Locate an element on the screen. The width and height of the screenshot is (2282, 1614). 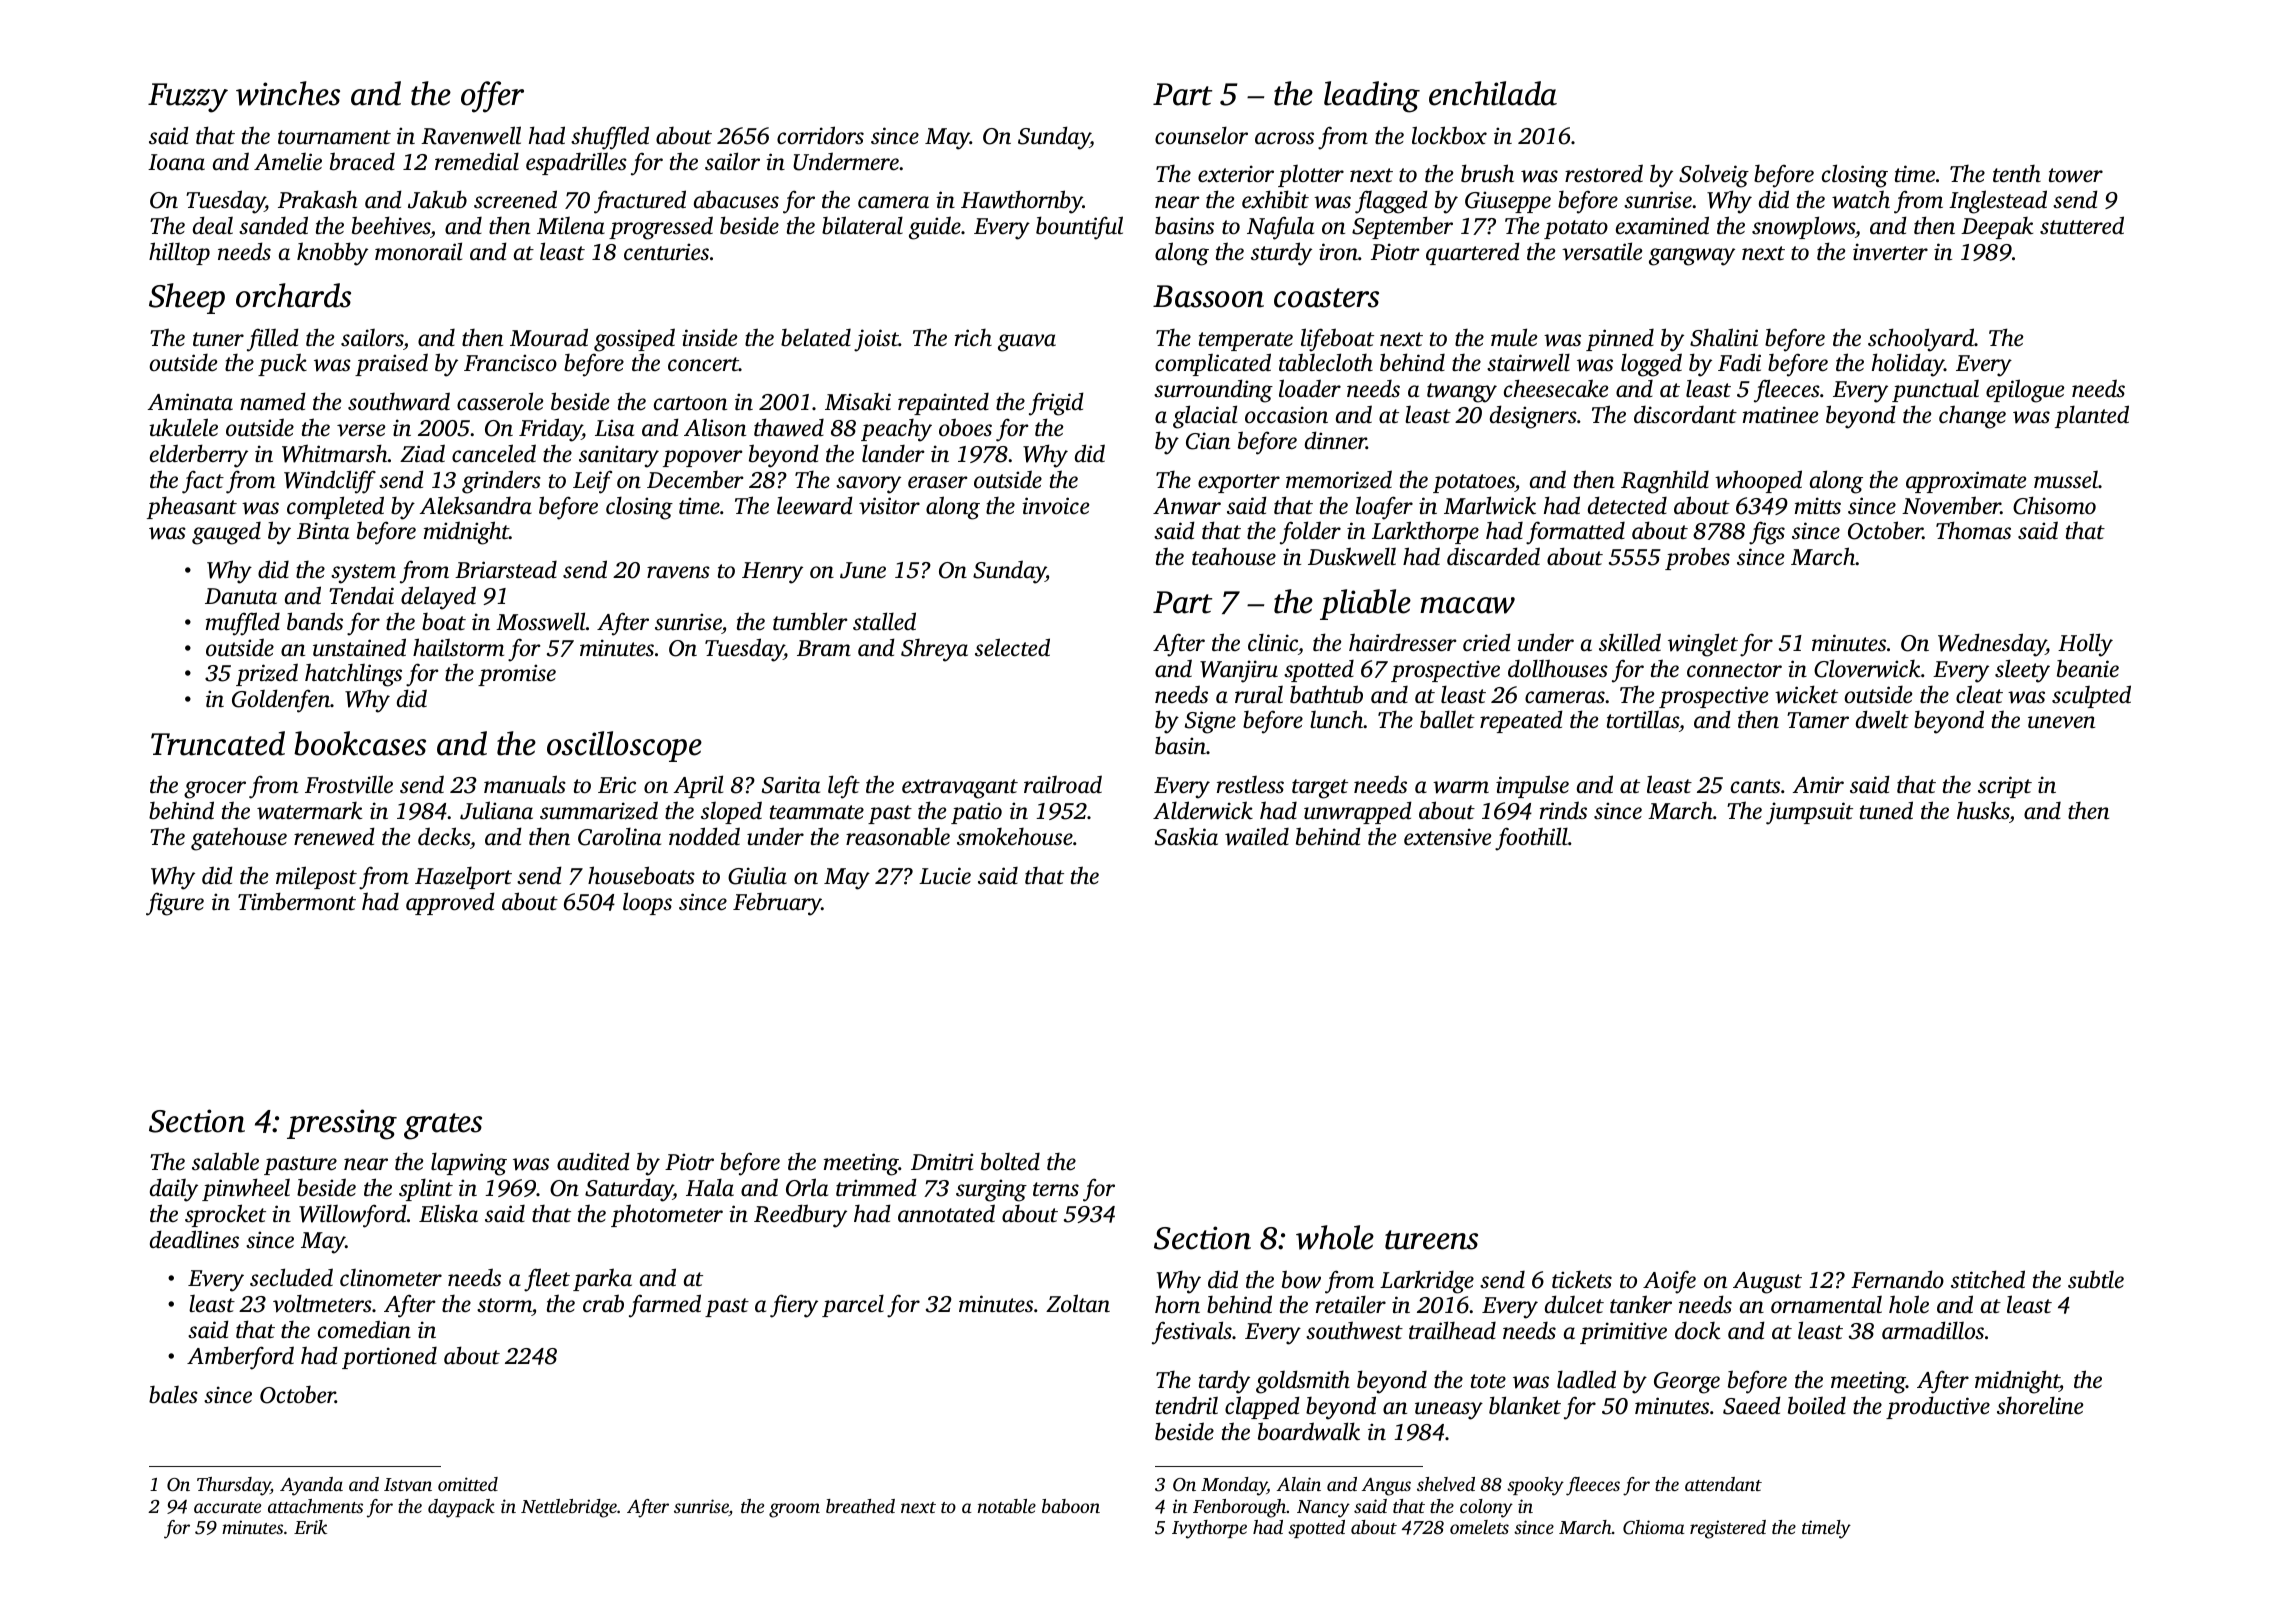
detected is located at coordinates (1627, 505).
